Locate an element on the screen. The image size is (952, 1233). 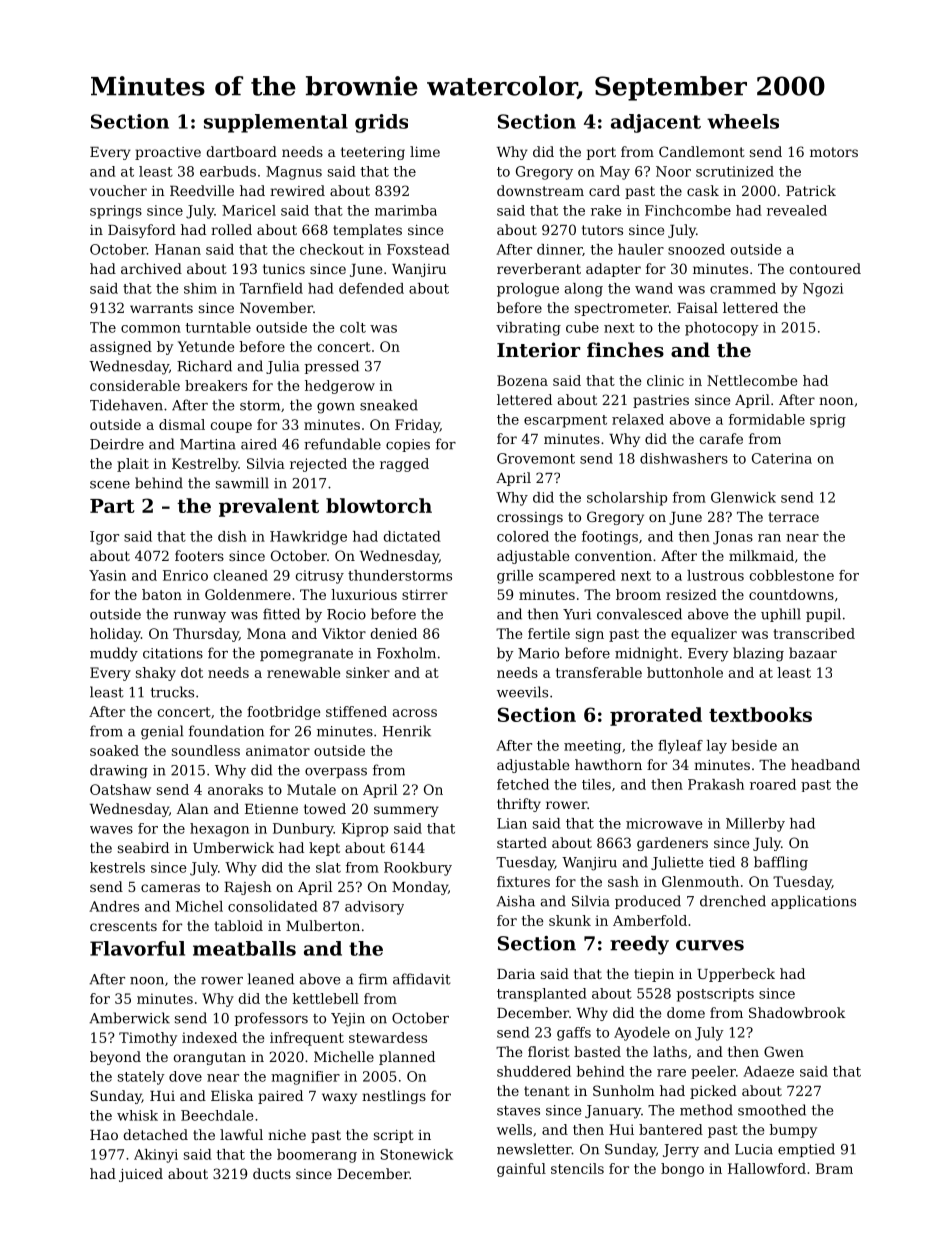
gainful is located at coordinates (521, 1170).
